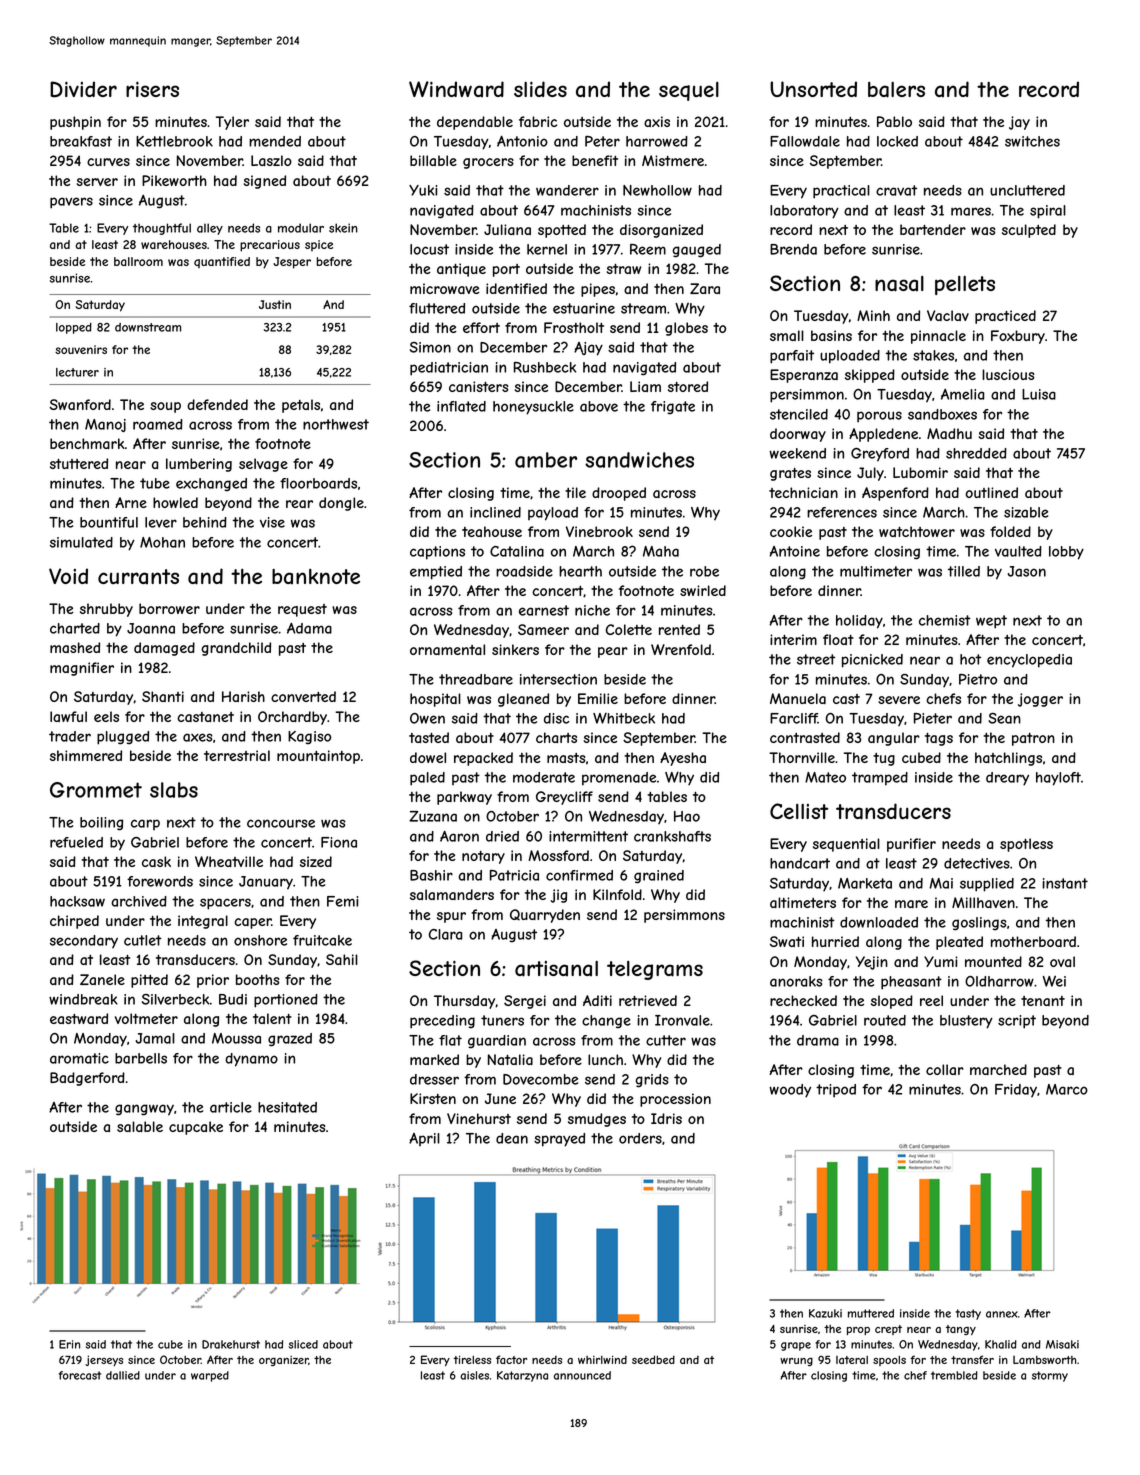 The width and height of the screenshot is (1140, 1475). Describe the element at coordinates (825, 1313) in the screenshot. I see `Kazuki` at that location.
